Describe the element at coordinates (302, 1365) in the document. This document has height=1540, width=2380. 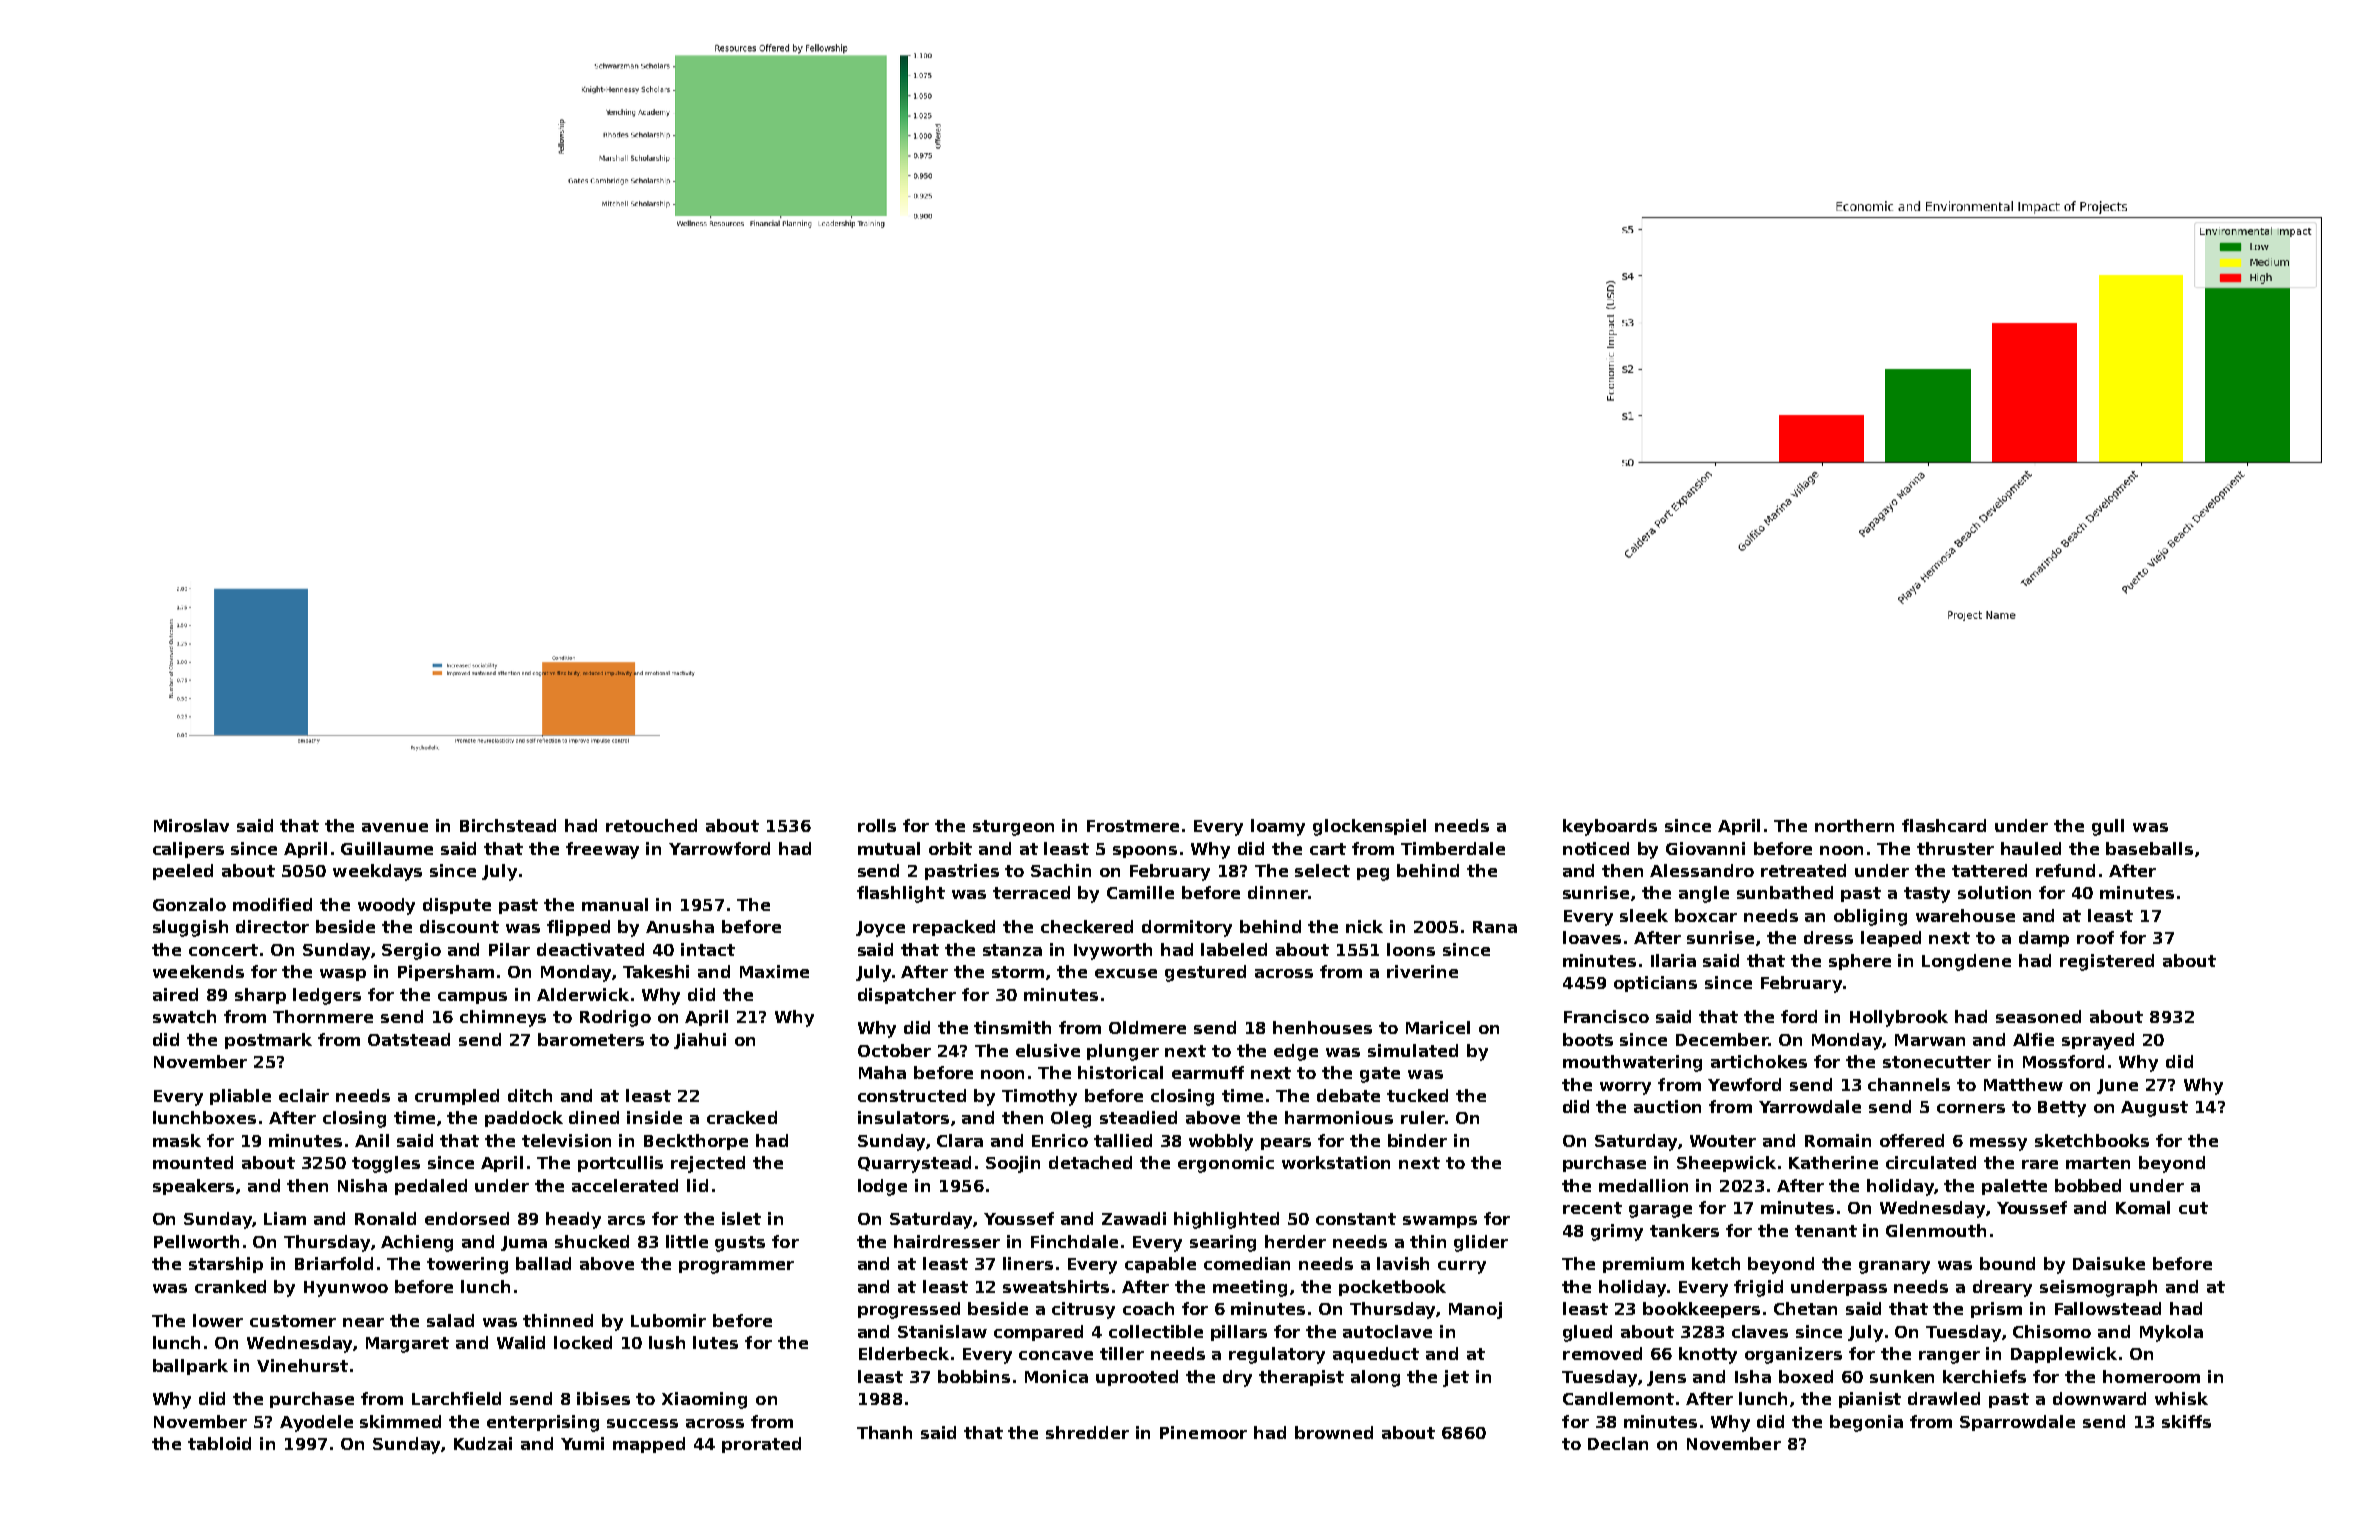
I see `Vinehurst` at that location.
